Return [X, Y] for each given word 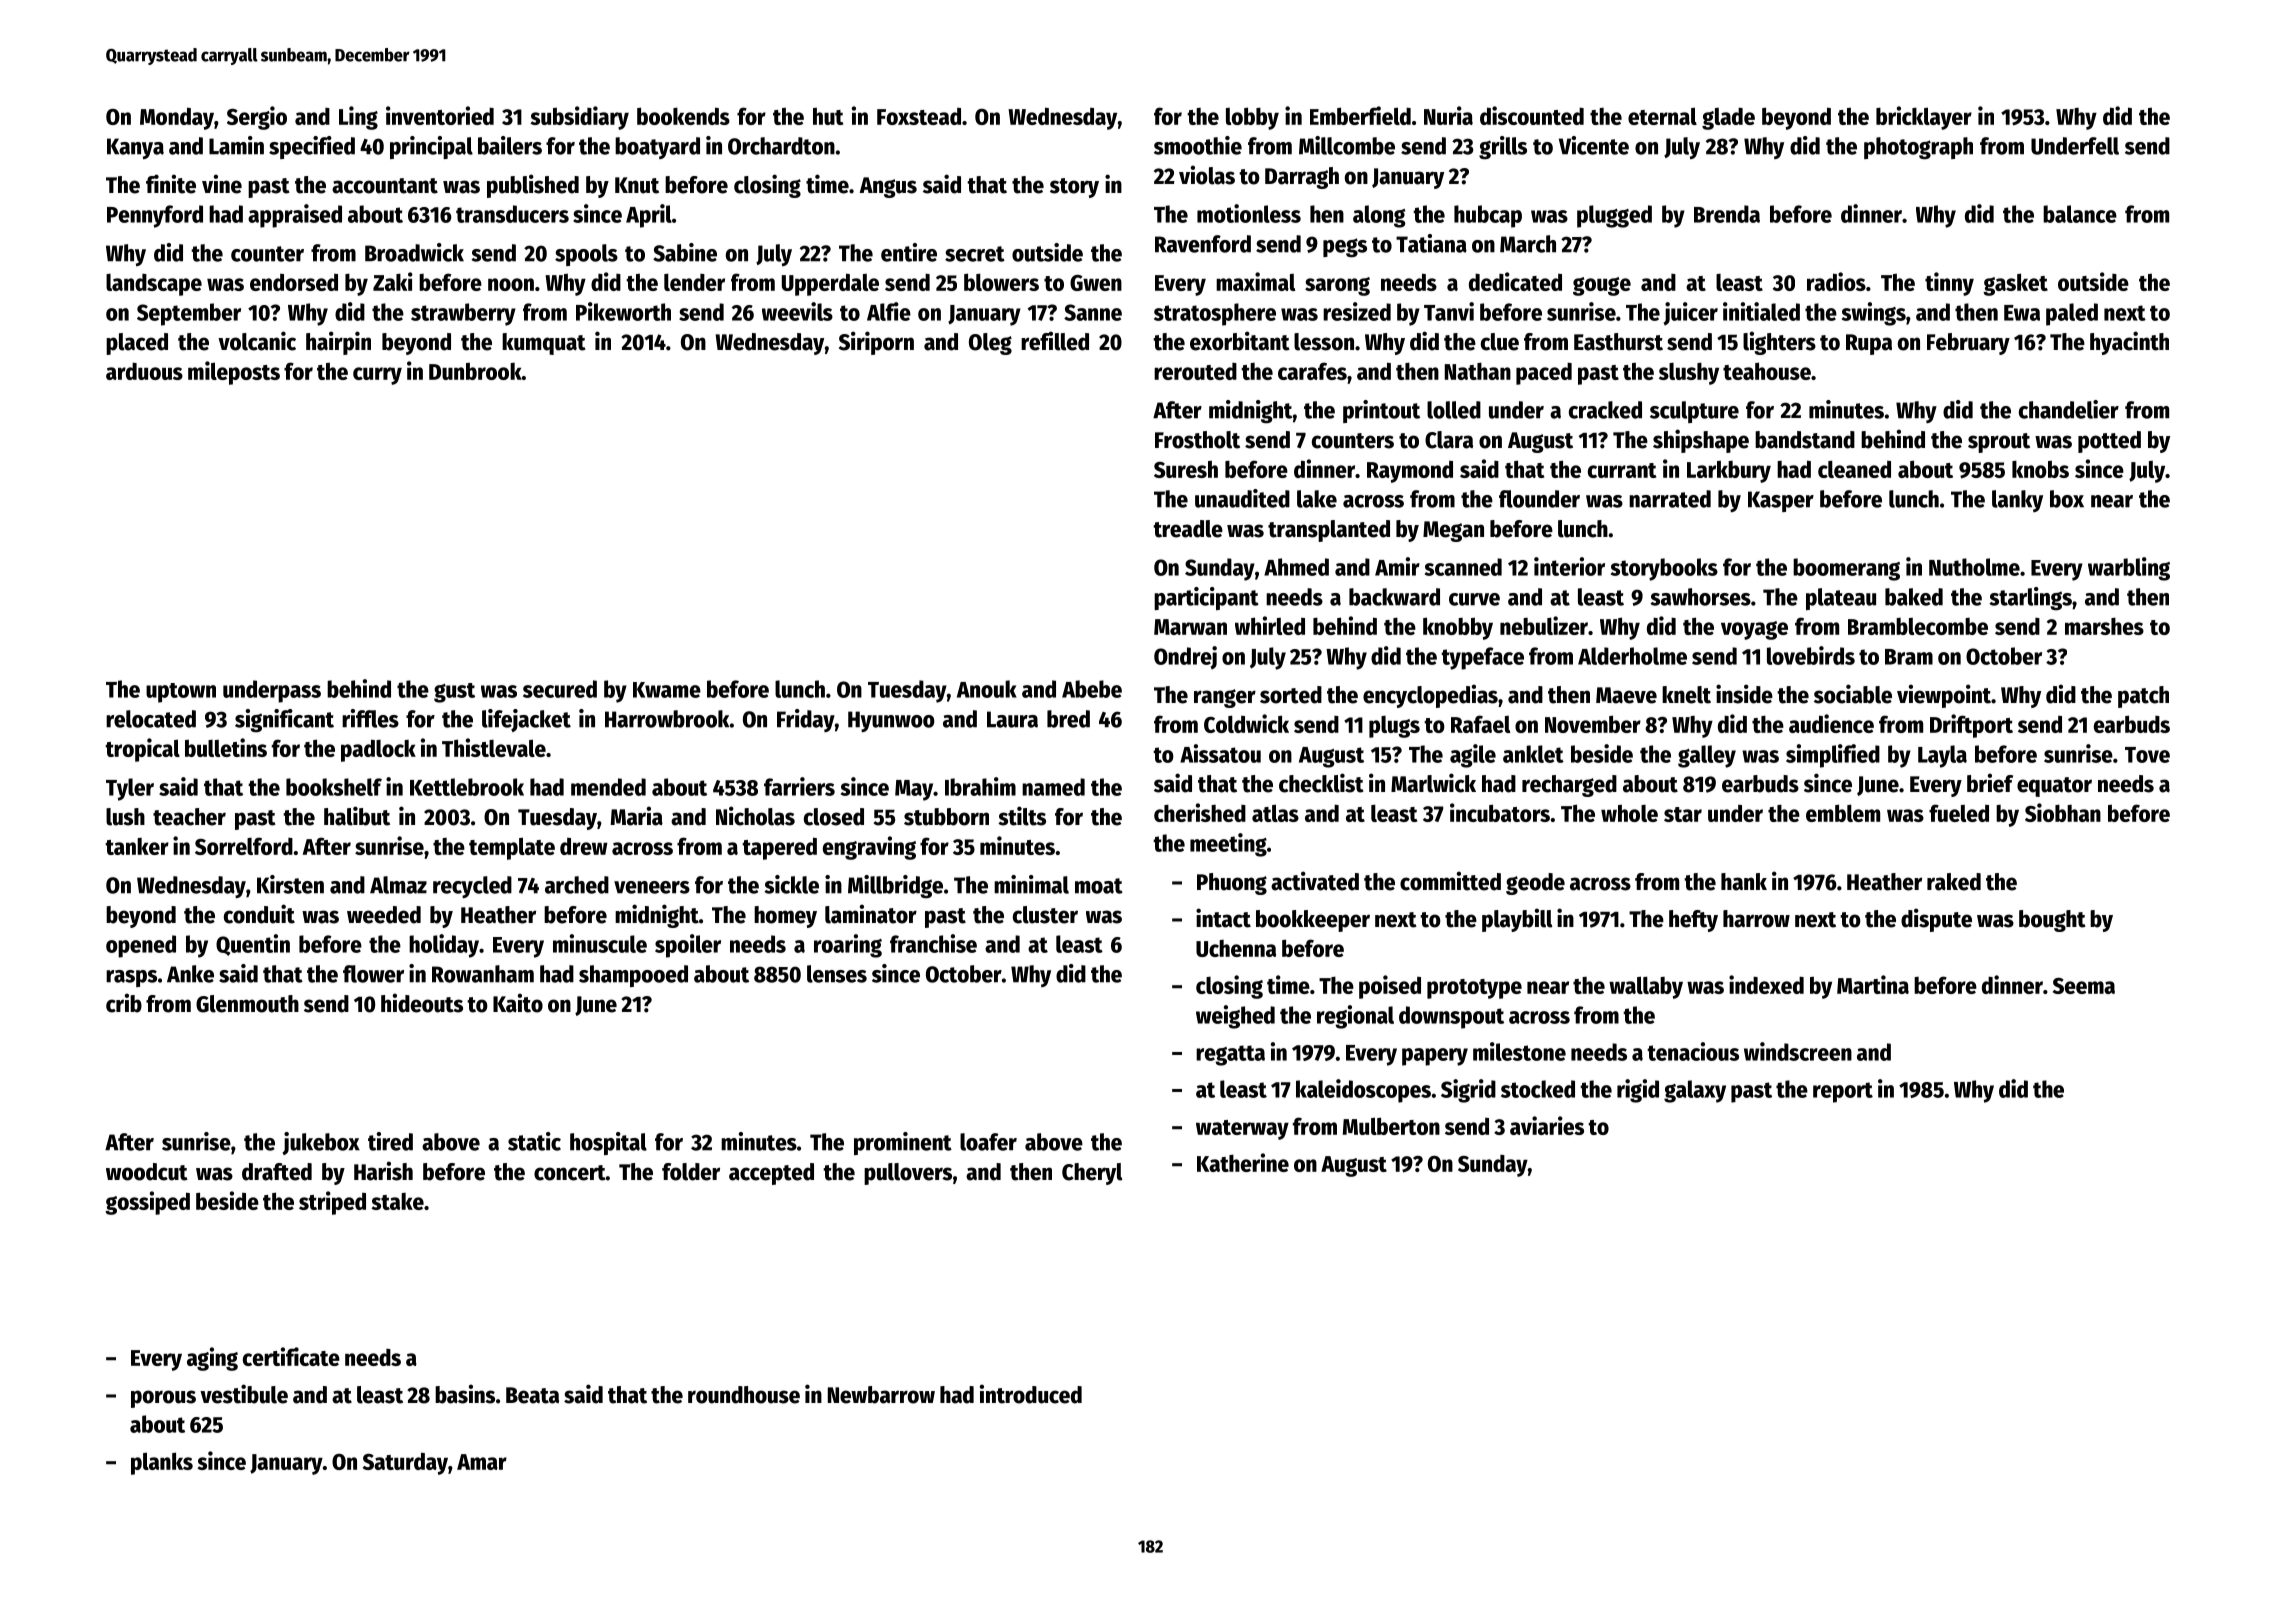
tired [390, 1141]
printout [1381, 411]
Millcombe [1347, 145]
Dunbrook [475, 371]
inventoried [440, 115]
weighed [1235, 1017]
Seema [2084, 986]
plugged [1614, 216]
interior [1569, 566]
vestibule [244, 1394]
